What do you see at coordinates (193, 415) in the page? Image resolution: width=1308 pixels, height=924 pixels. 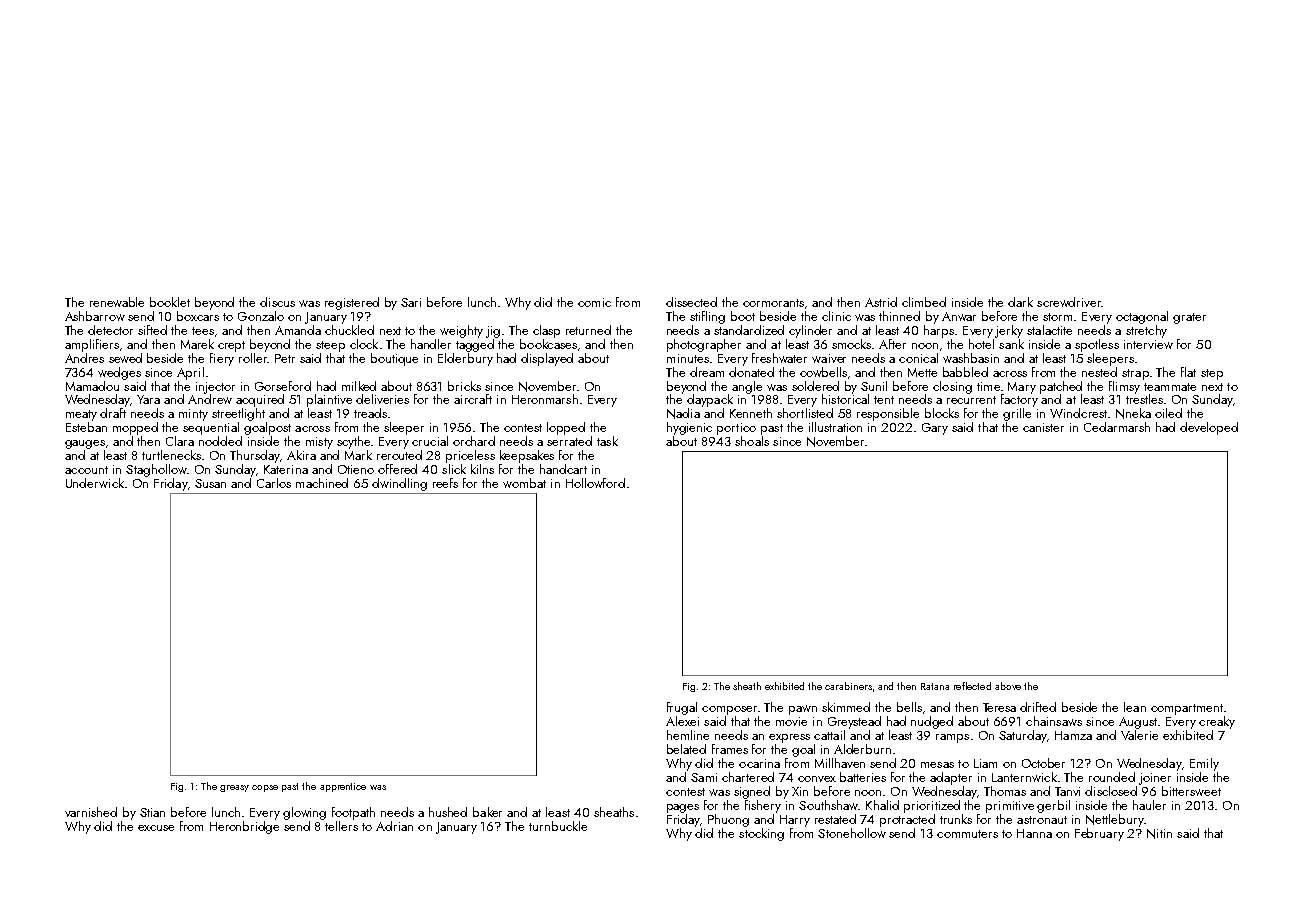 I see `minty` at bounding box center [193, 415].
